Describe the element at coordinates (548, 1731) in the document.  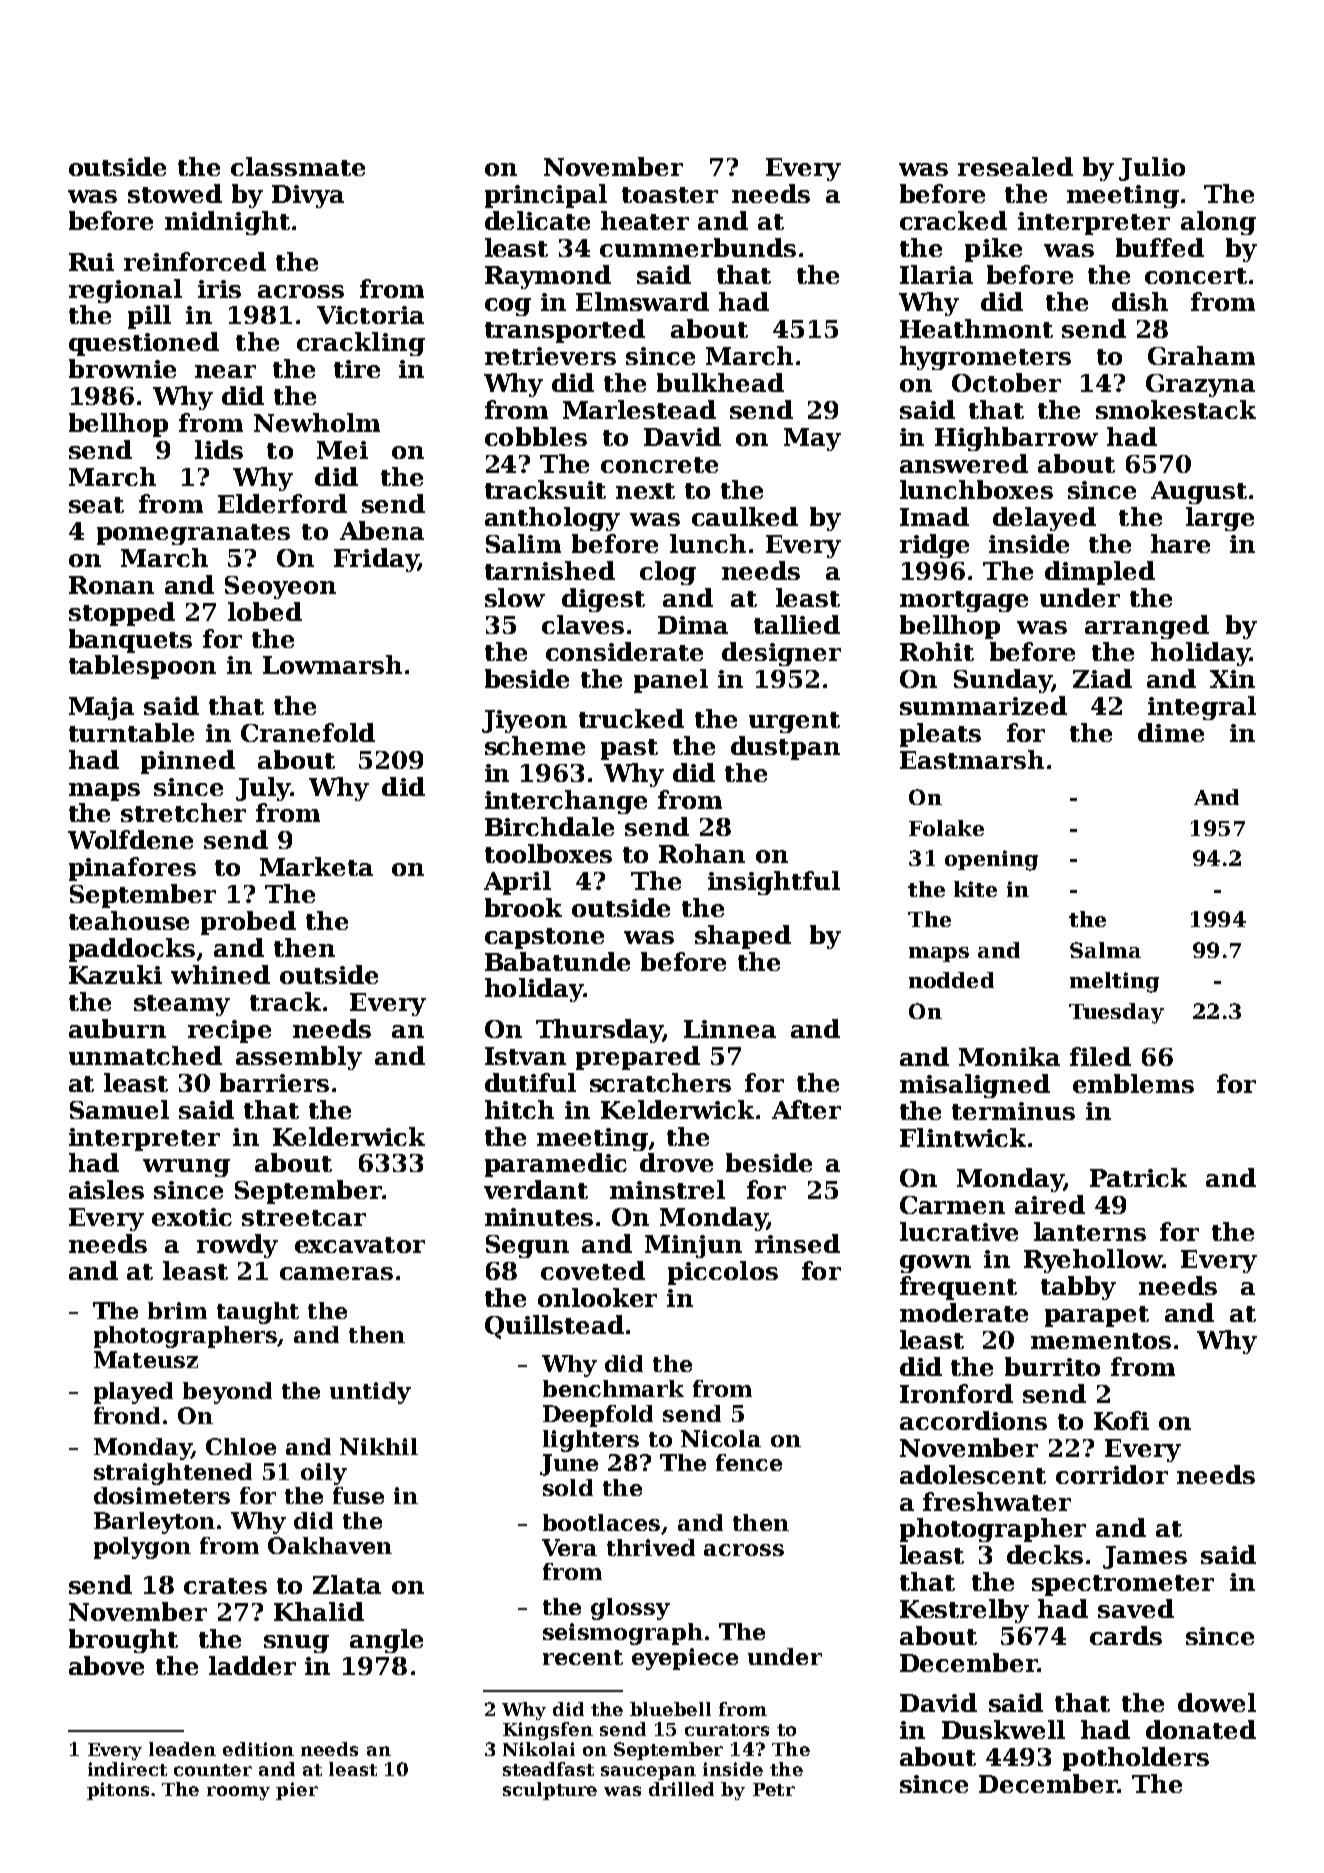
I see `Kingsfen` at that location.
